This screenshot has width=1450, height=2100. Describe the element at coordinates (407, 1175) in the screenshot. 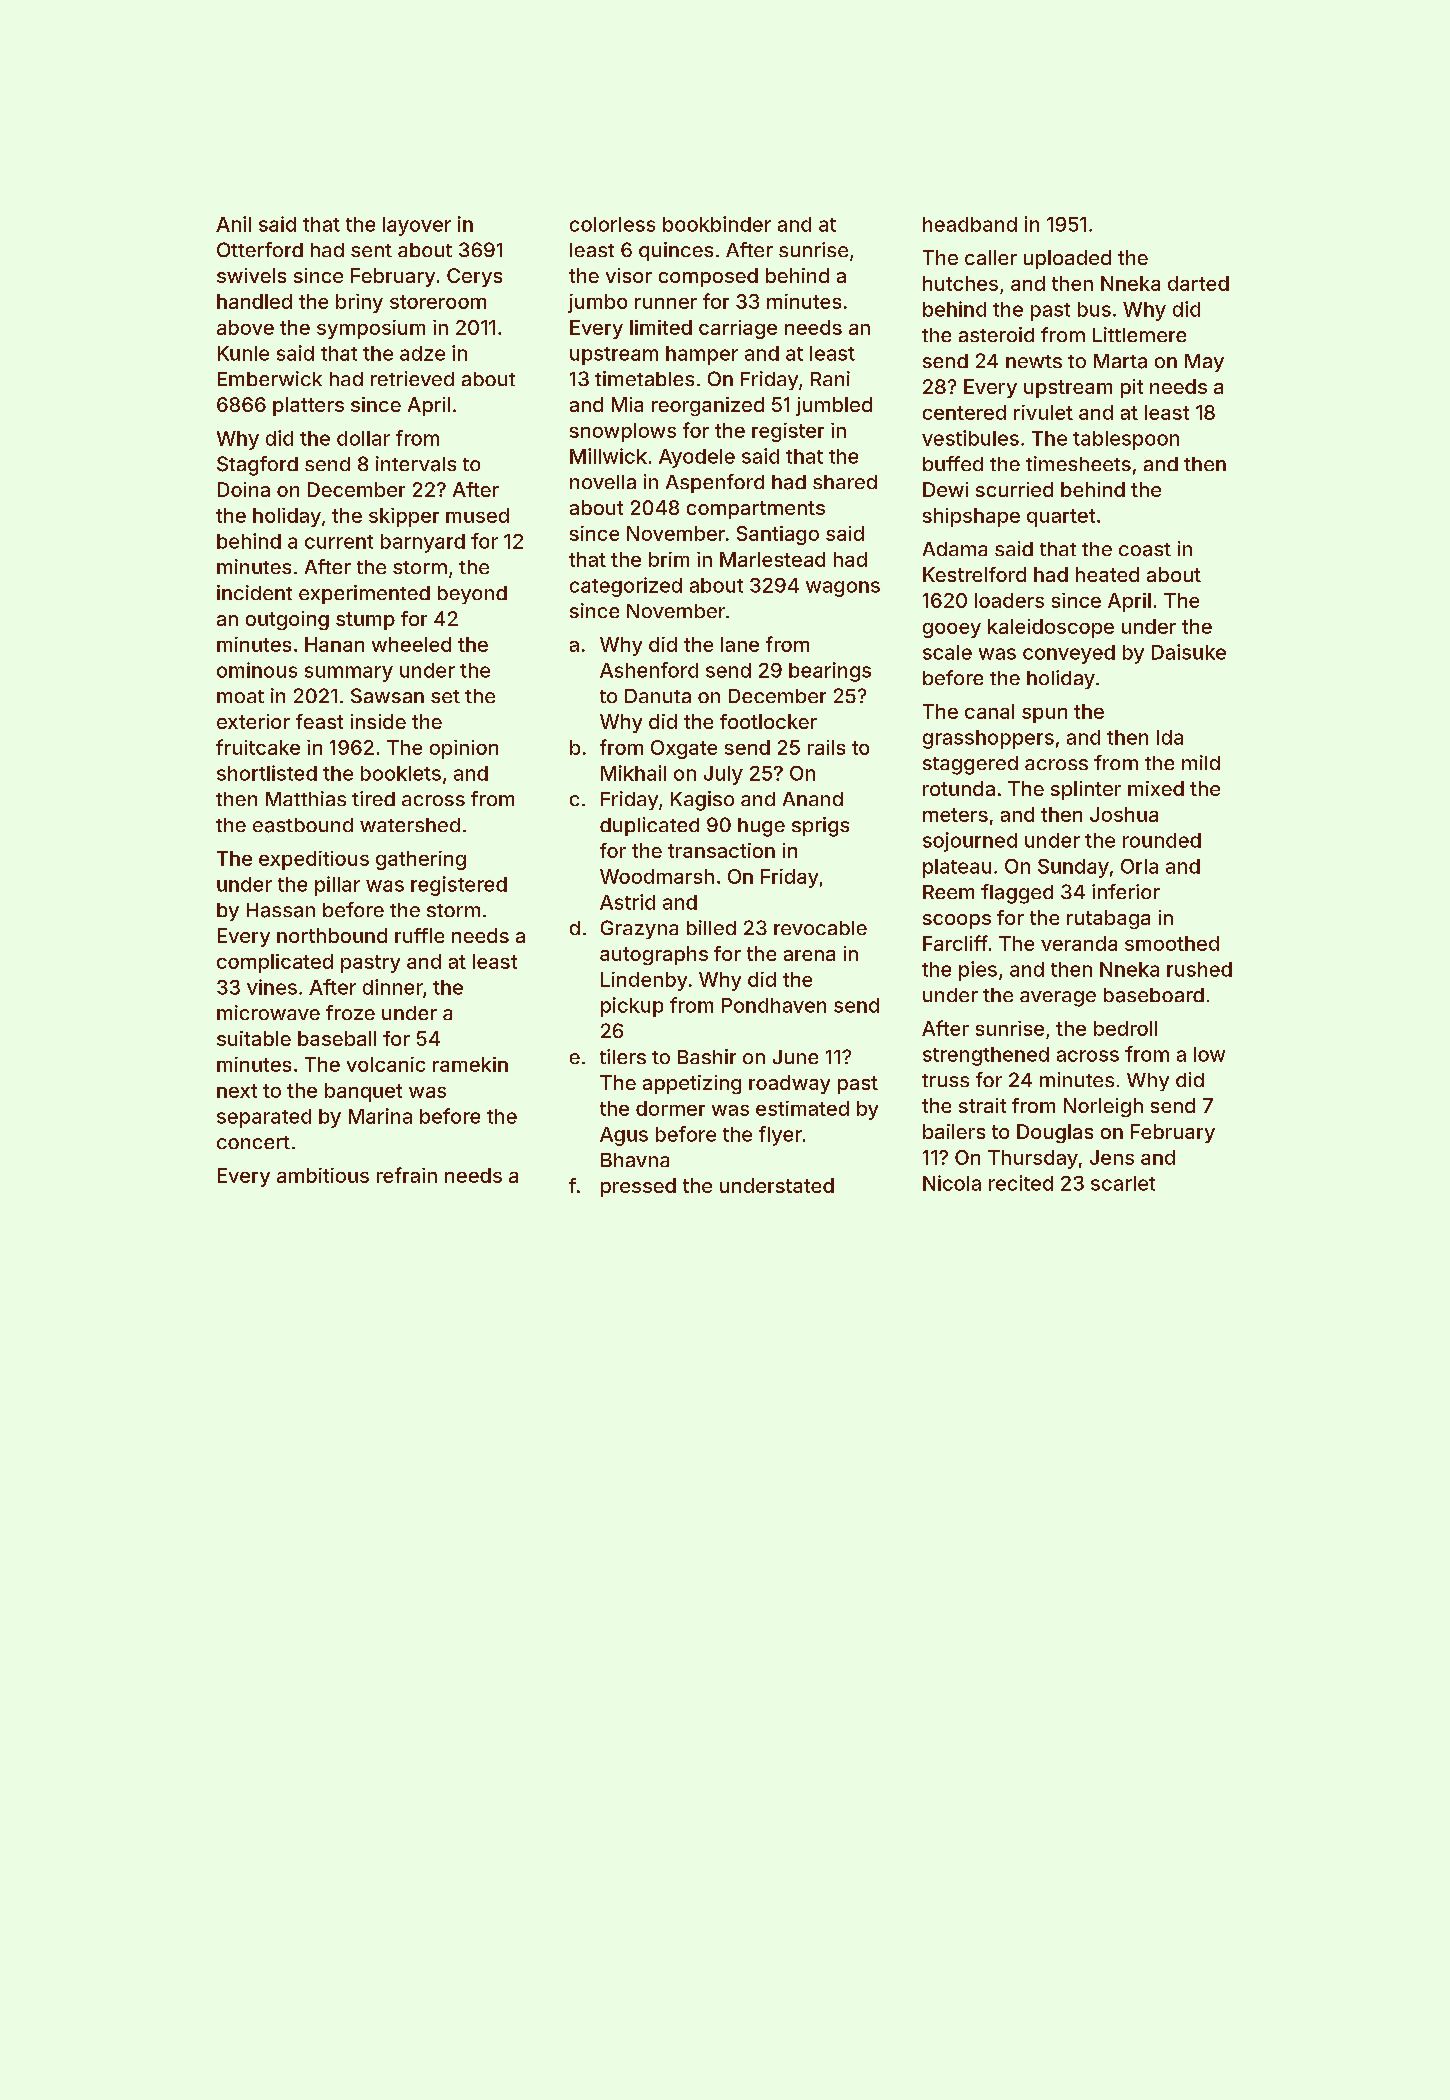

I see `refrain` at that location.
